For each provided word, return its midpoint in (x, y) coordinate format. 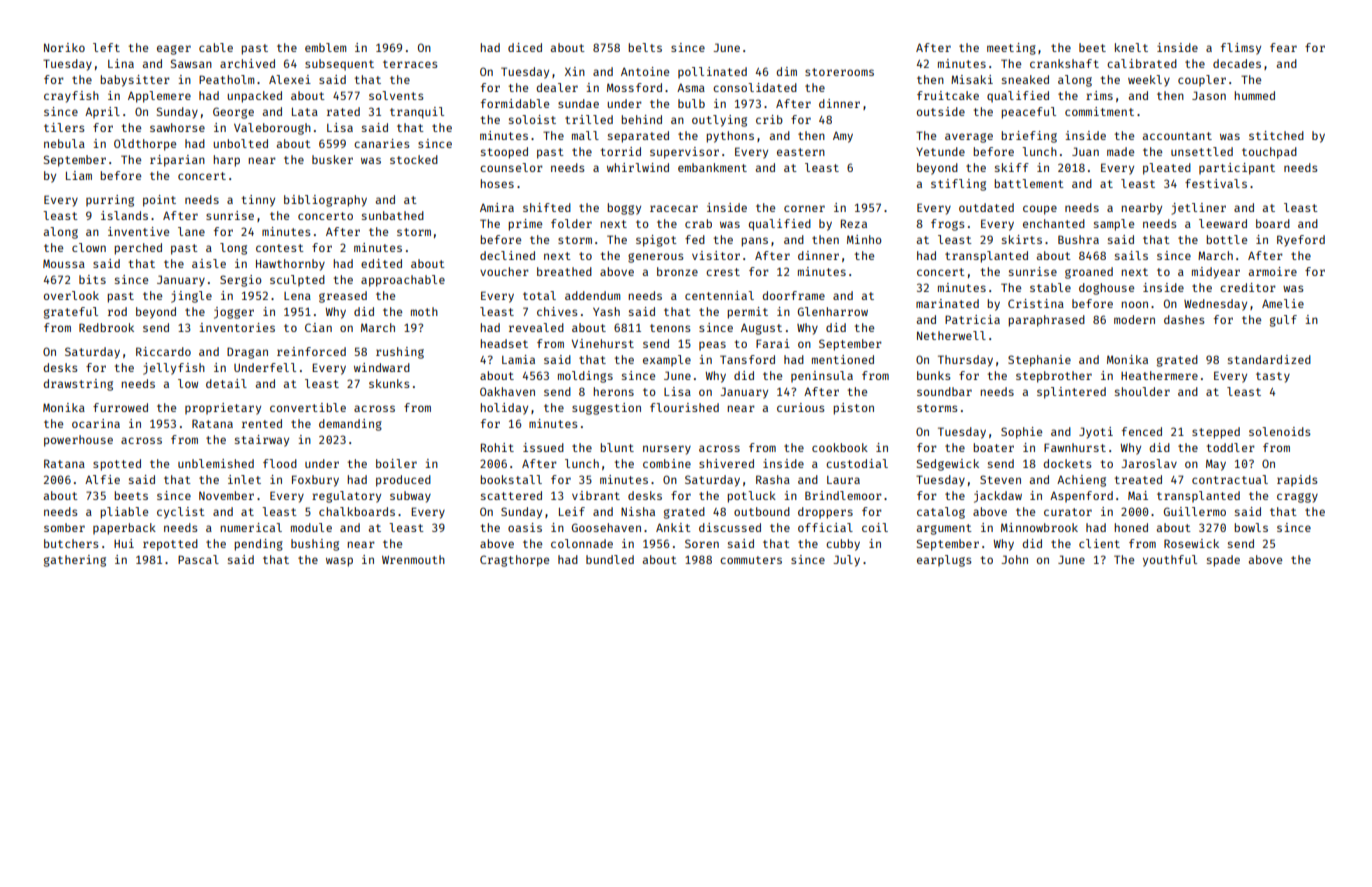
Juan (1085, 151)
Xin (575, 71)
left (106, 47)
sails (1131, 255)
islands (124, 215)
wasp (339, 562)
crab (698, 223)
